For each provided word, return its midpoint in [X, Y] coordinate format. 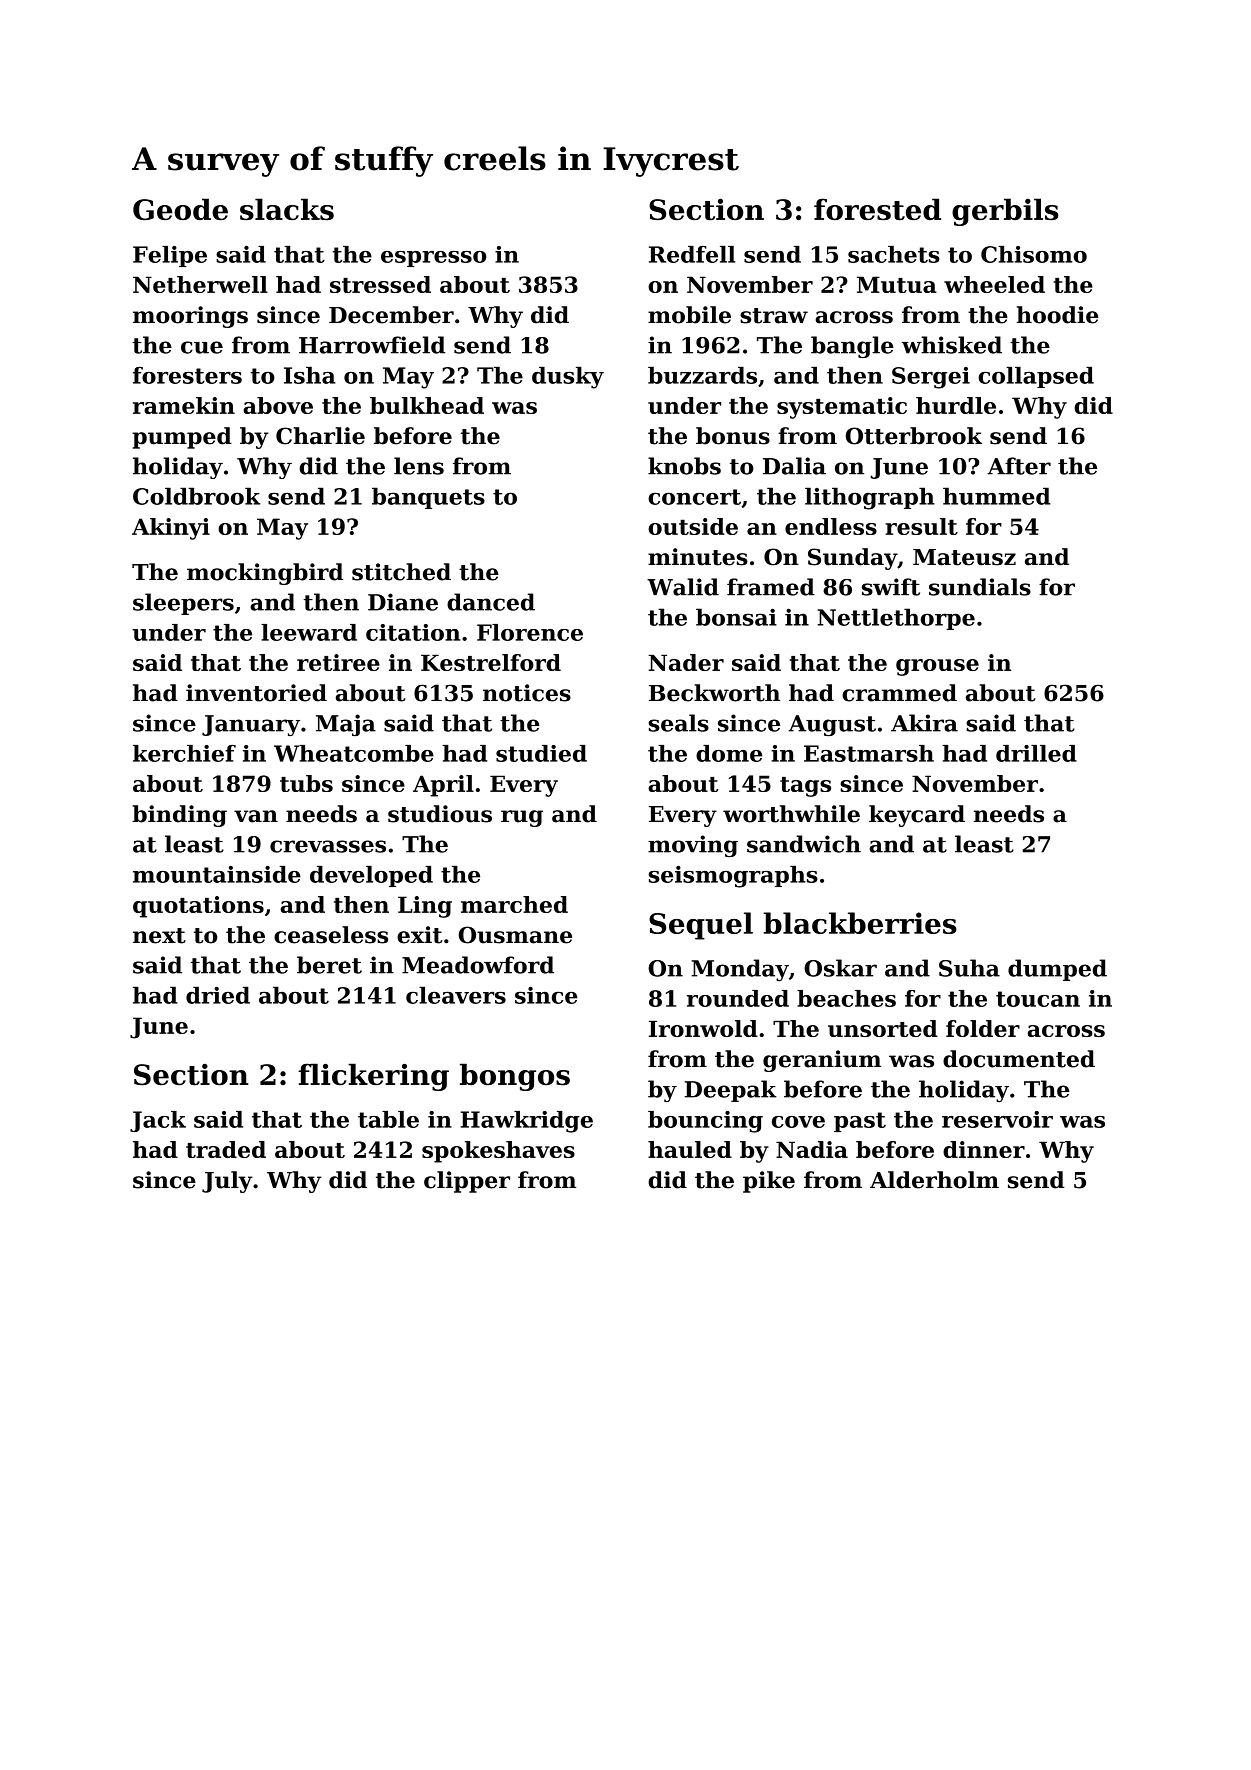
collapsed [1036, 377]
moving [693, 846]
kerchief [184, 753]
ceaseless [331, 935]
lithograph [870, 498]
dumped [1057, 970]
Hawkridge [527, 1122]
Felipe [170, 256]
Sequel [701, 926]
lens [419, 466]
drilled [1036, 753]
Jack [158, 1121]
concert [694, 497]
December [391, 315]
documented [1019, 1059]
